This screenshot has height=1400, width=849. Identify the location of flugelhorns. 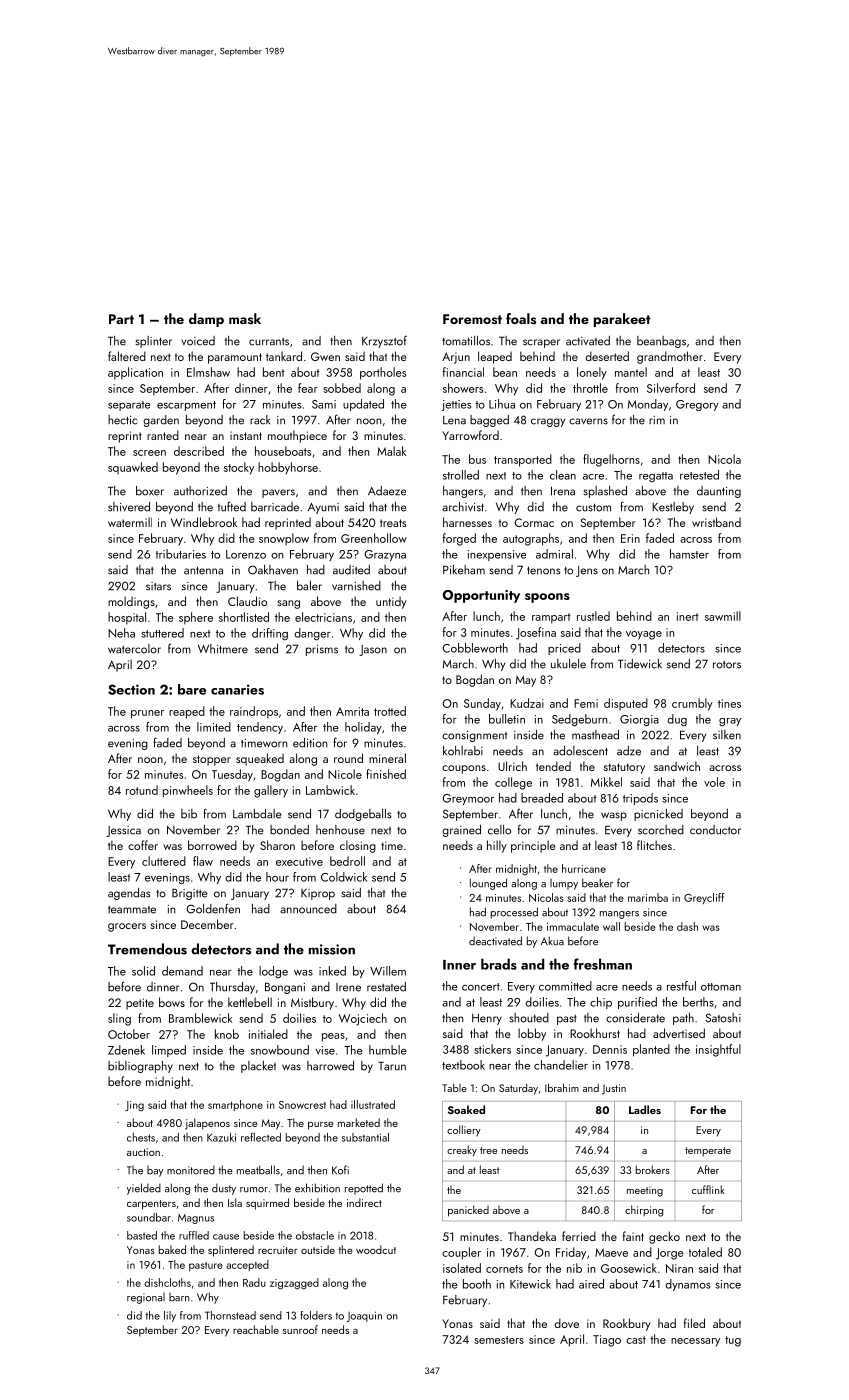
(611, 460).
